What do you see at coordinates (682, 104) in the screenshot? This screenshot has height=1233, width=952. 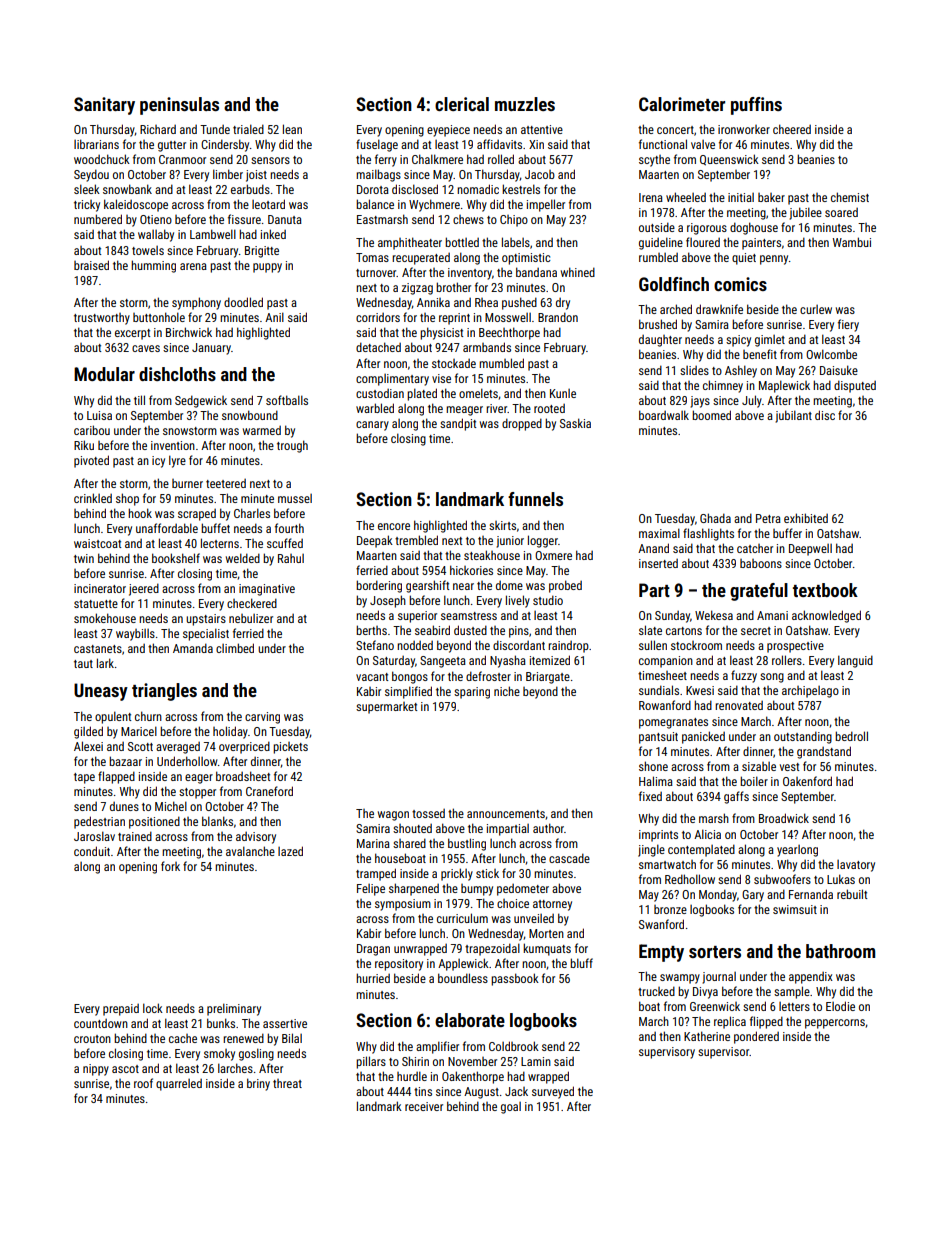 I see `Calorimeter` at bounding box center [682, 104].
